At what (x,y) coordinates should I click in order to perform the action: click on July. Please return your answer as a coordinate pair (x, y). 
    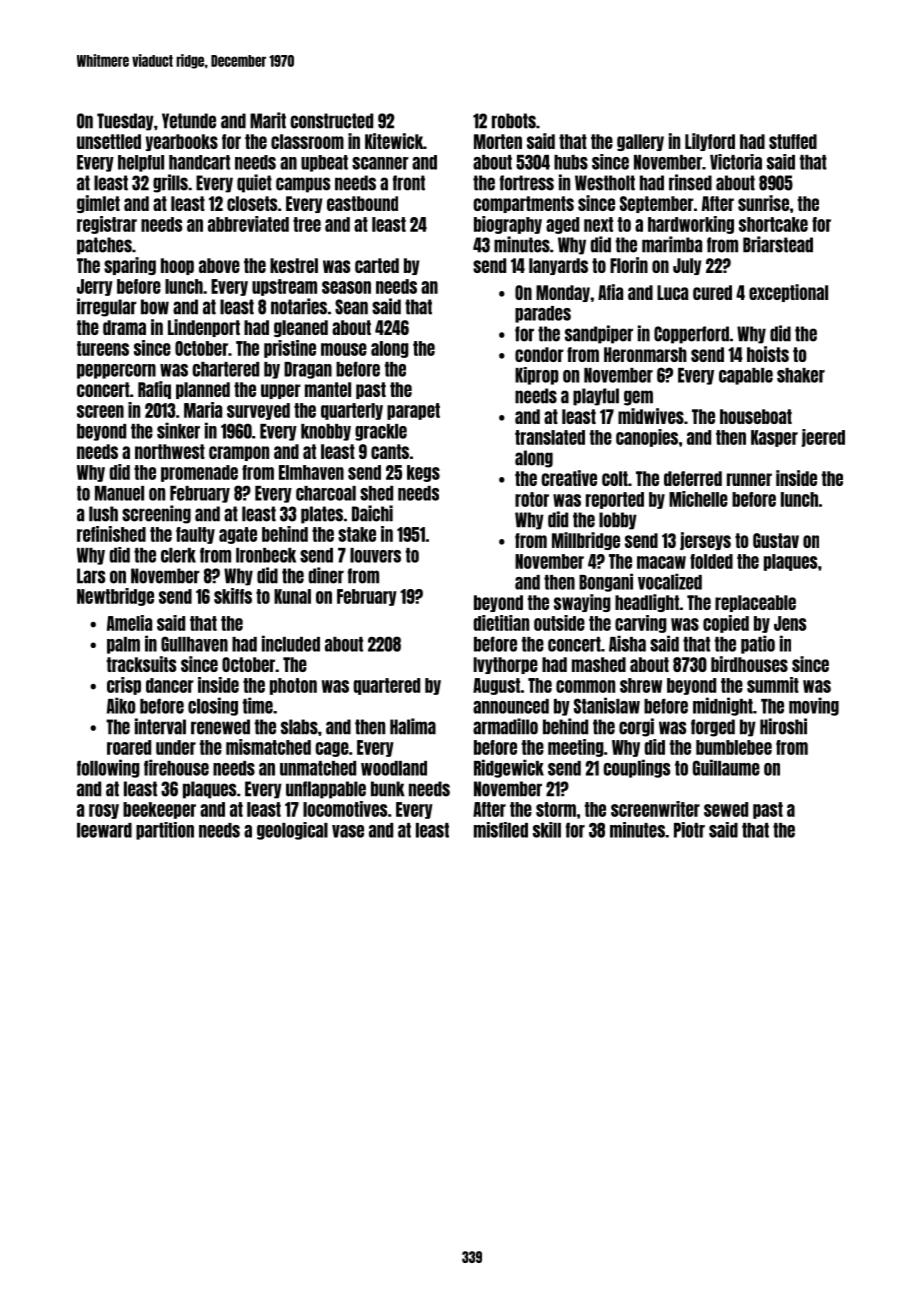
    Looking at the image, I should click on (687, 266).
